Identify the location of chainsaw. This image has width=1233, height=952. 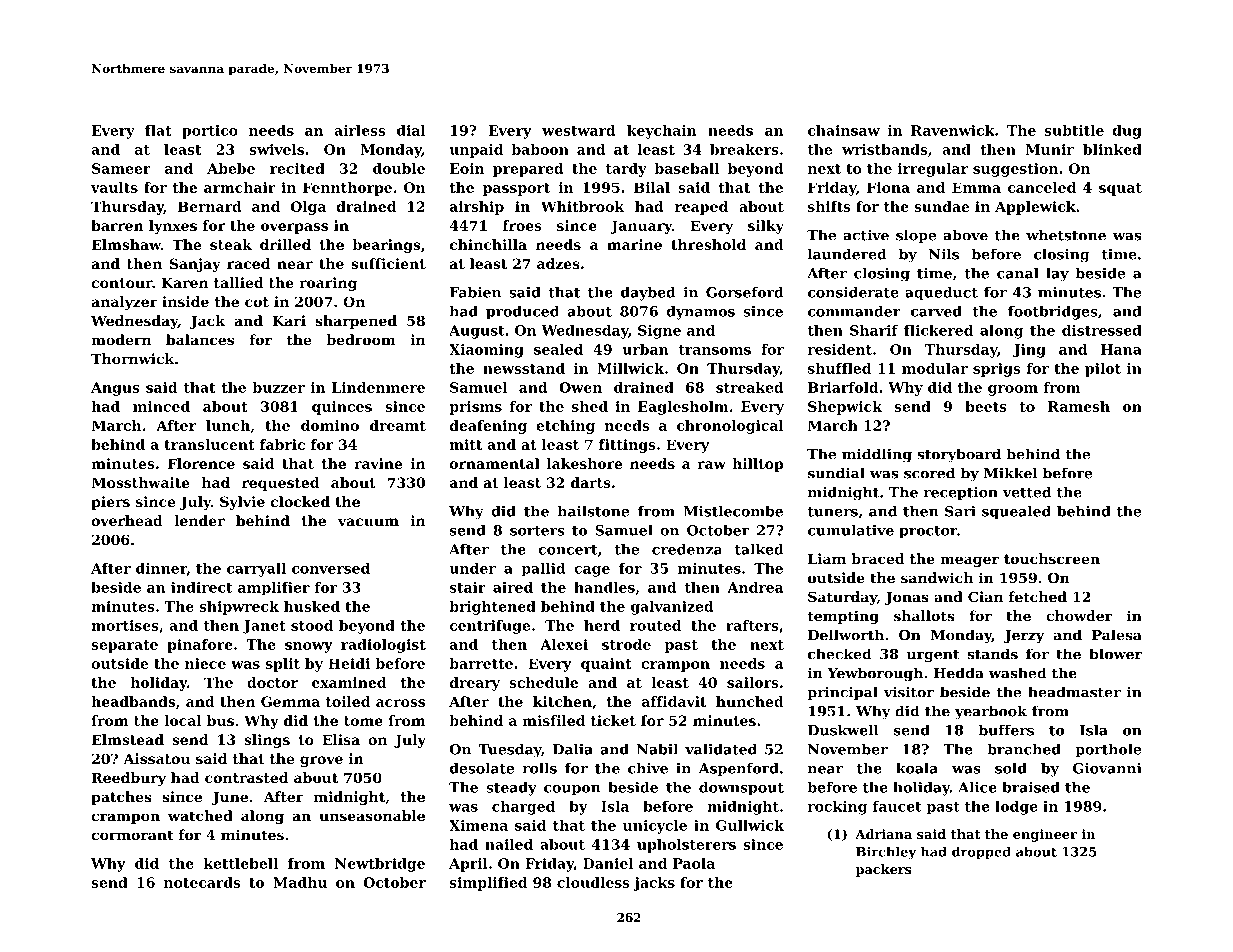
(844, 130).
